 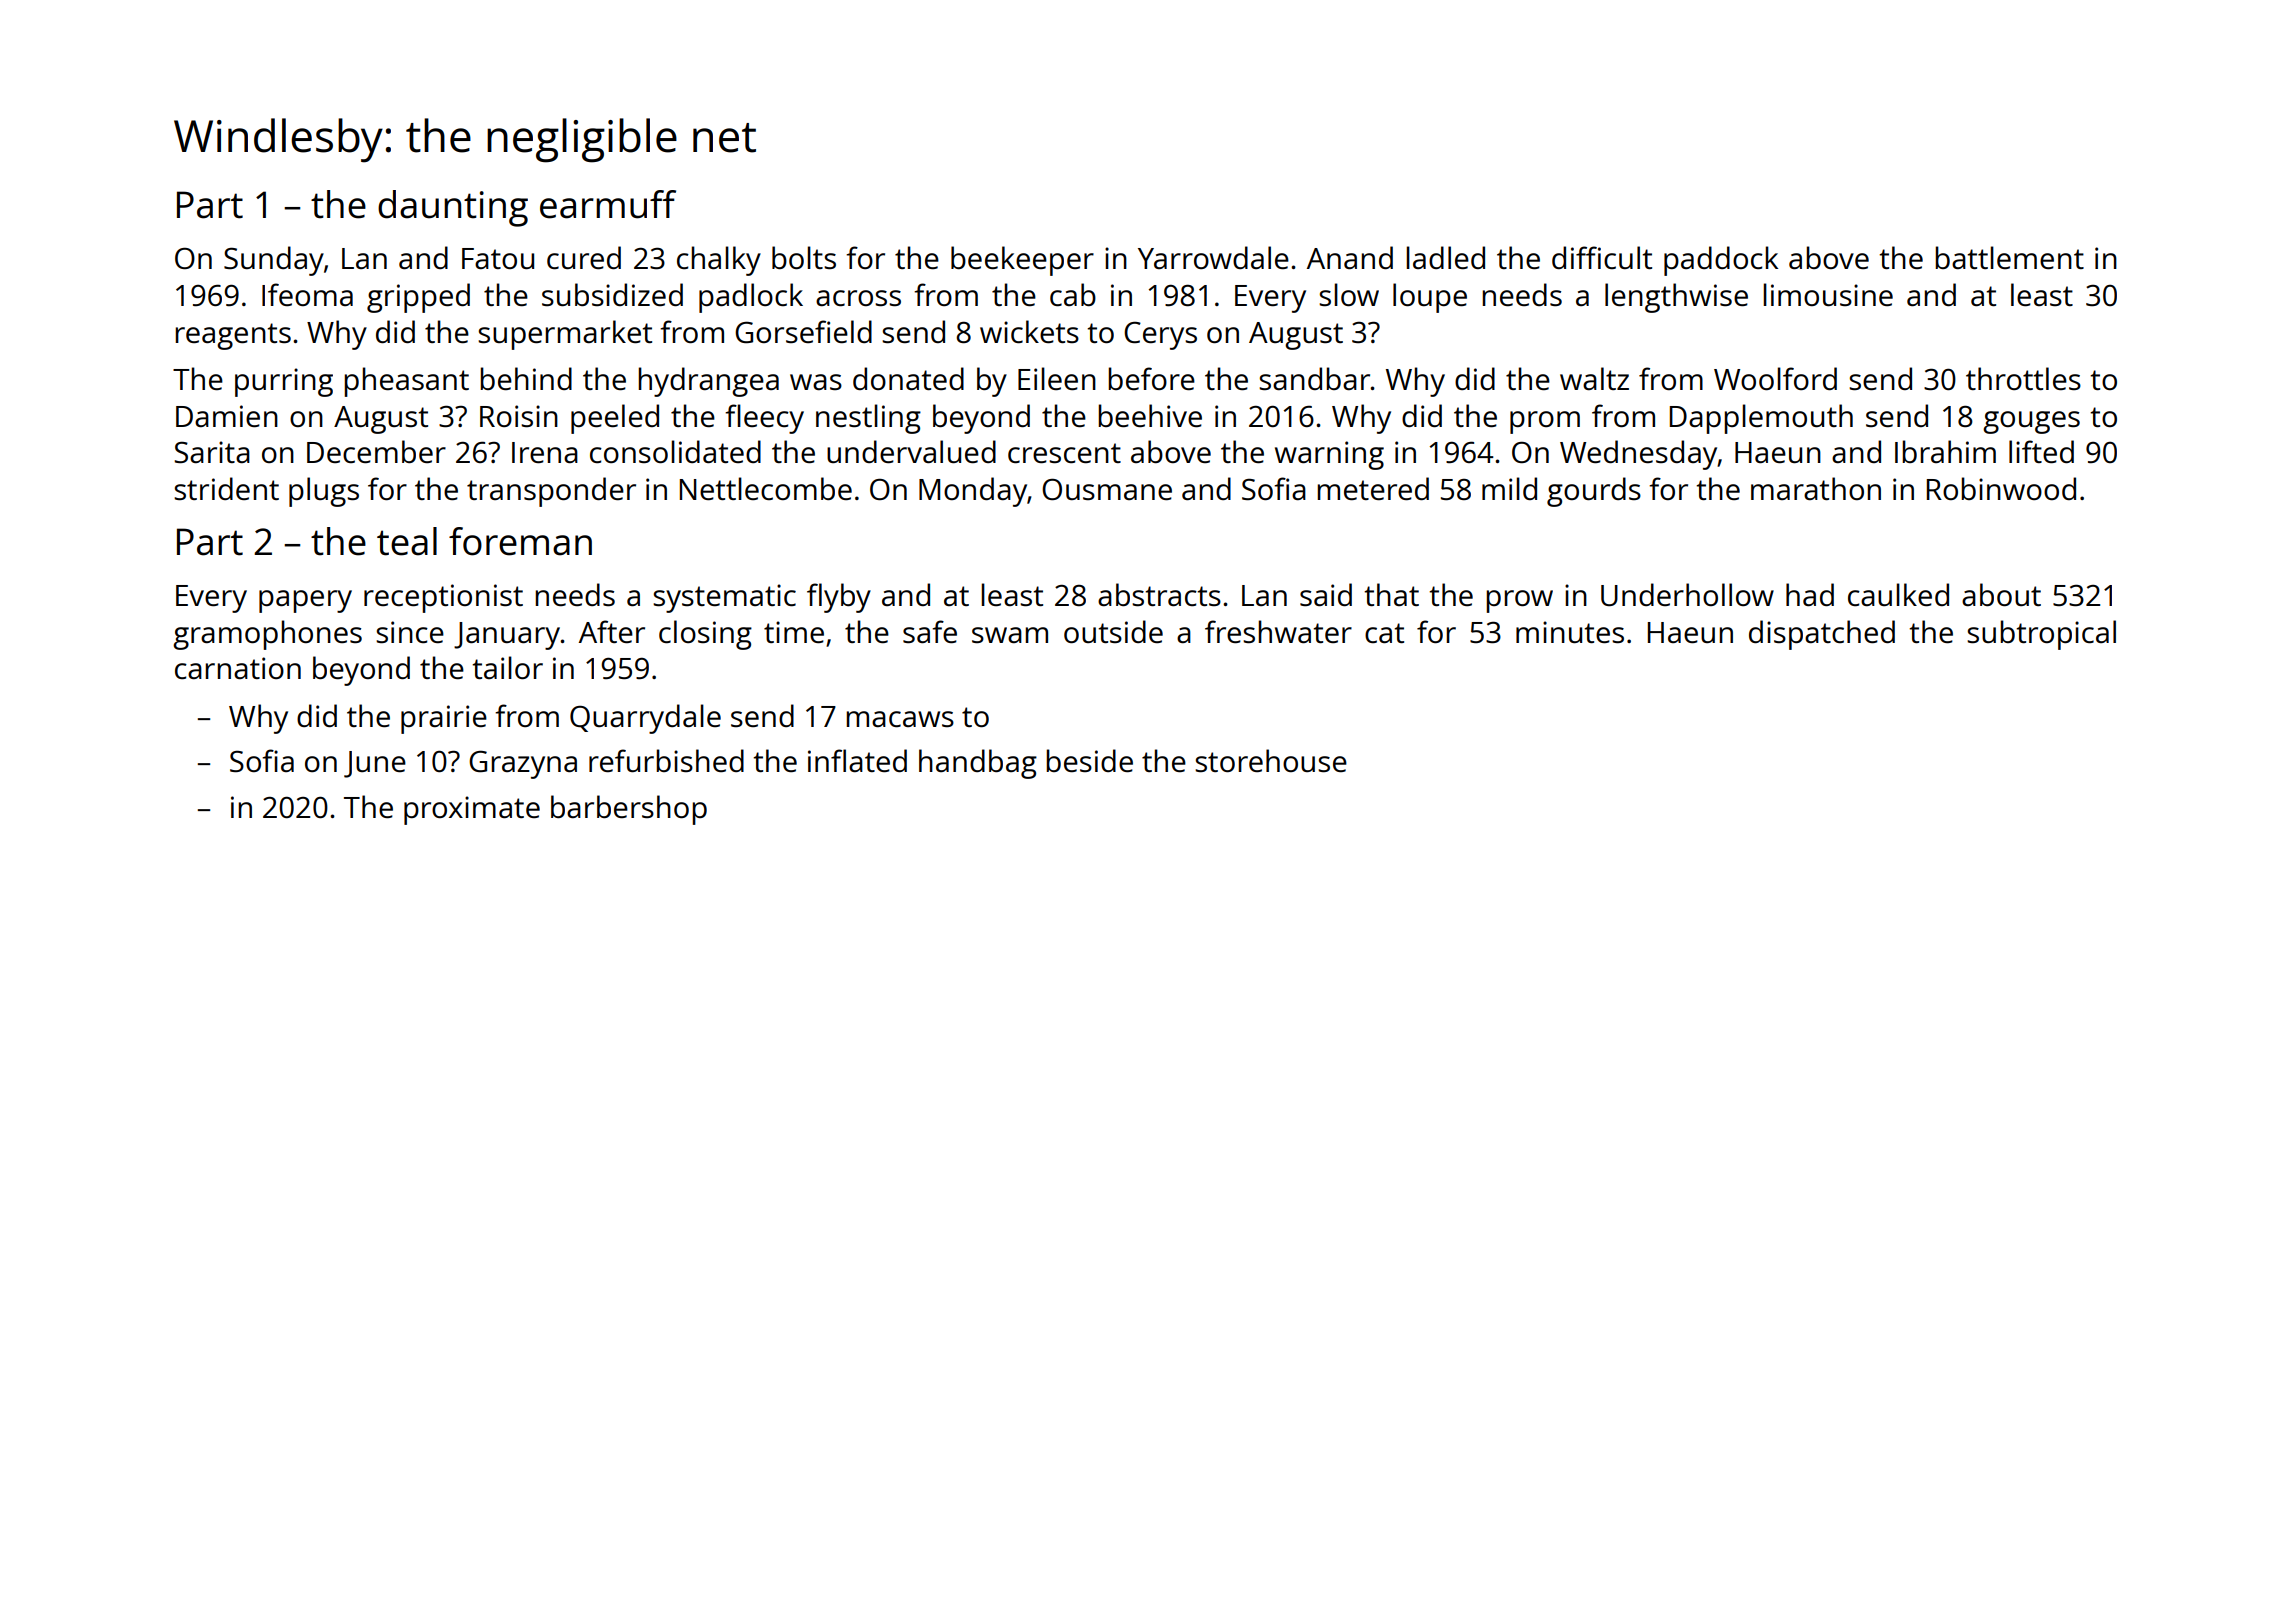 I want to click on dispatched, so click(x=1822, y=635).
